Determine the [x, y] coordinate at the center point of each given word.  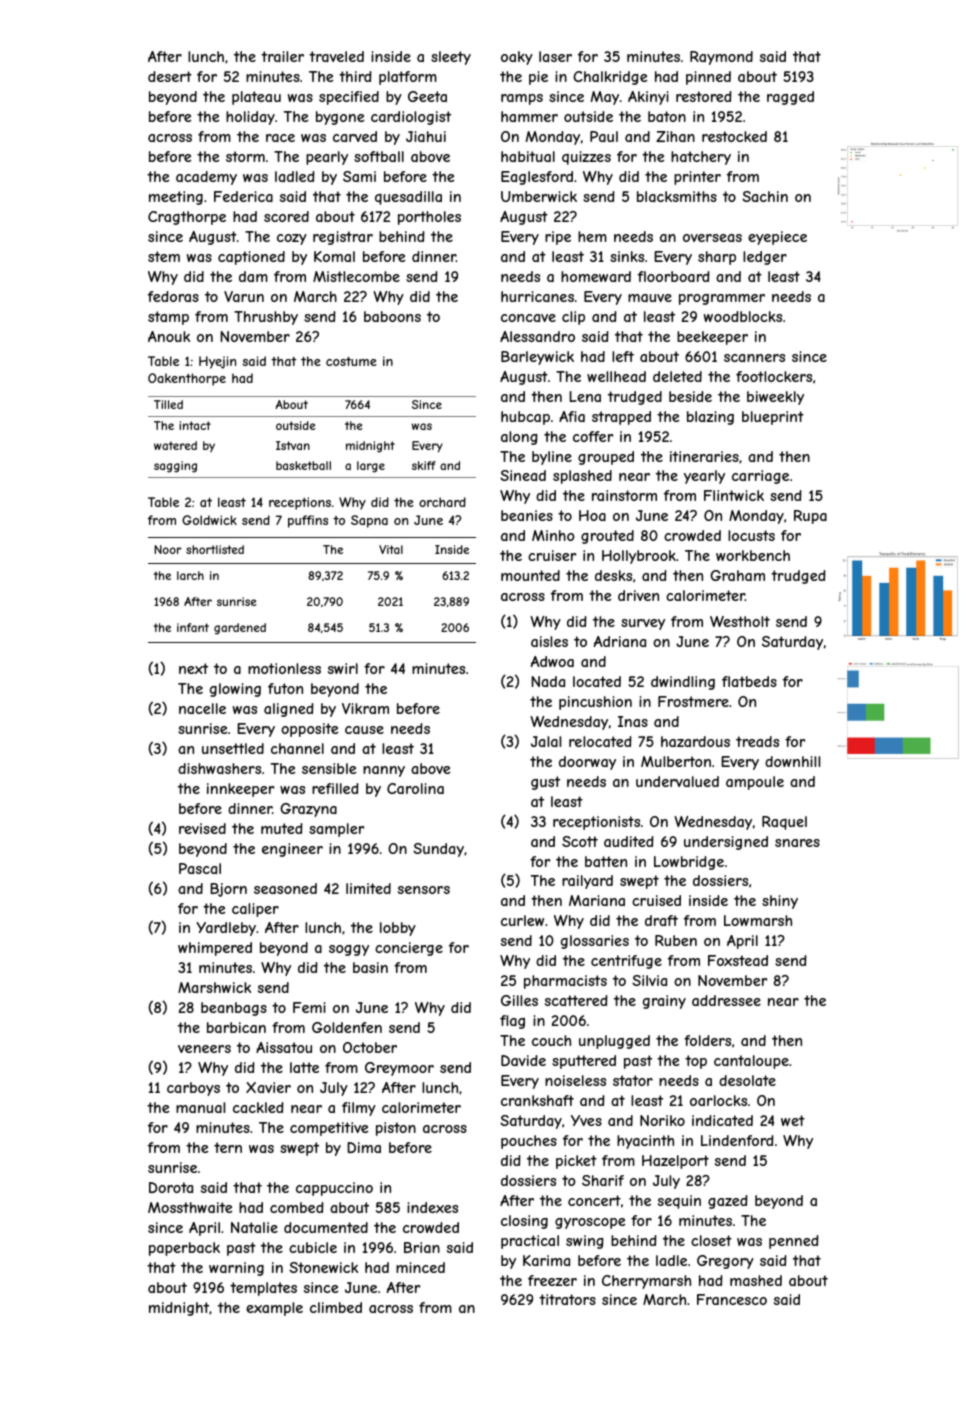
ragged [790, 98]
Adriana [620, 641]
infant [193, 627]
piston [396, 1129]
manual [200, 1107]
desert [170, 76]
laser [555, 56]
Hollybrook [639, 557]
